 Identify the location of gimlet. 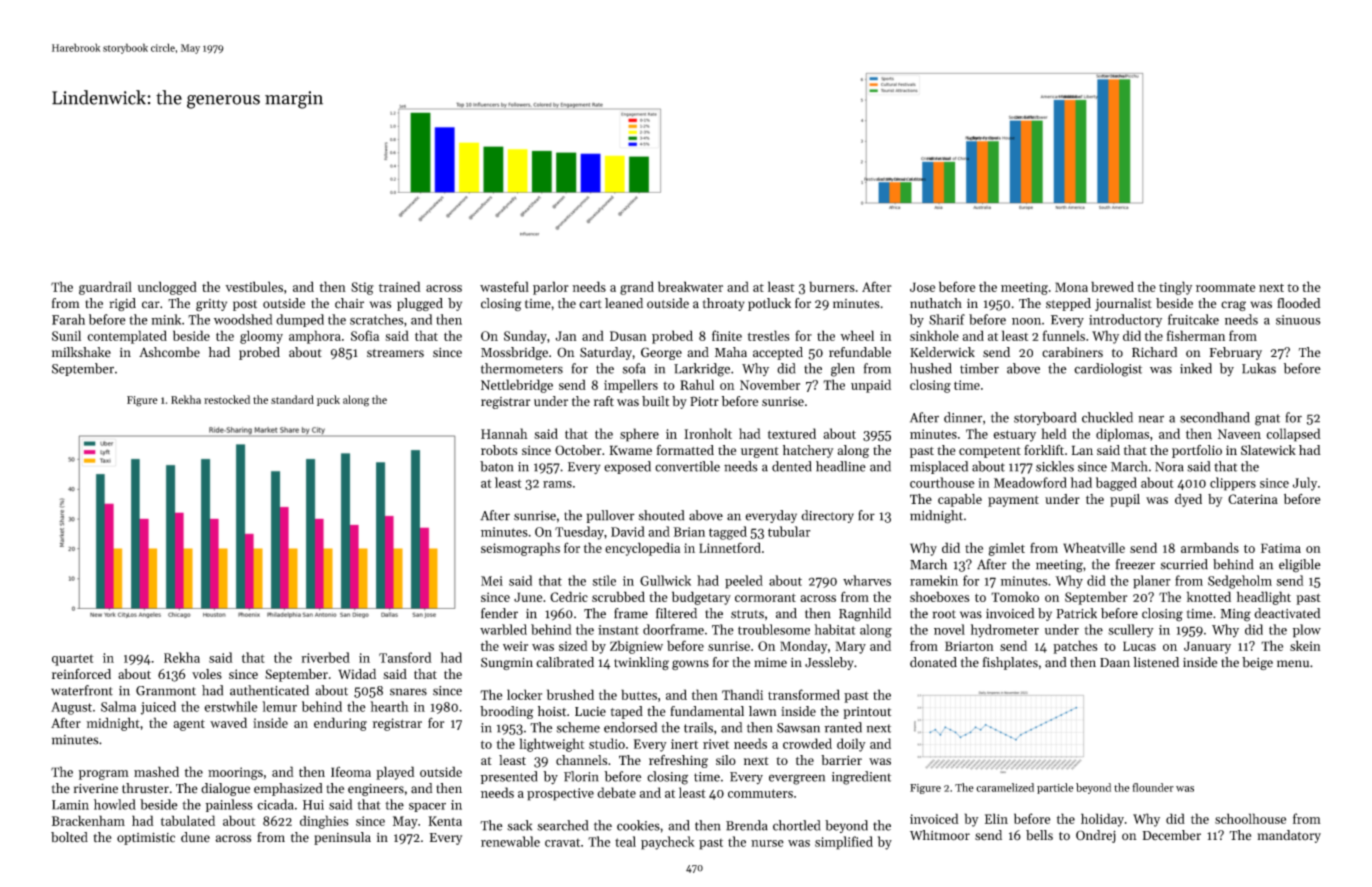
(1007, 549).
